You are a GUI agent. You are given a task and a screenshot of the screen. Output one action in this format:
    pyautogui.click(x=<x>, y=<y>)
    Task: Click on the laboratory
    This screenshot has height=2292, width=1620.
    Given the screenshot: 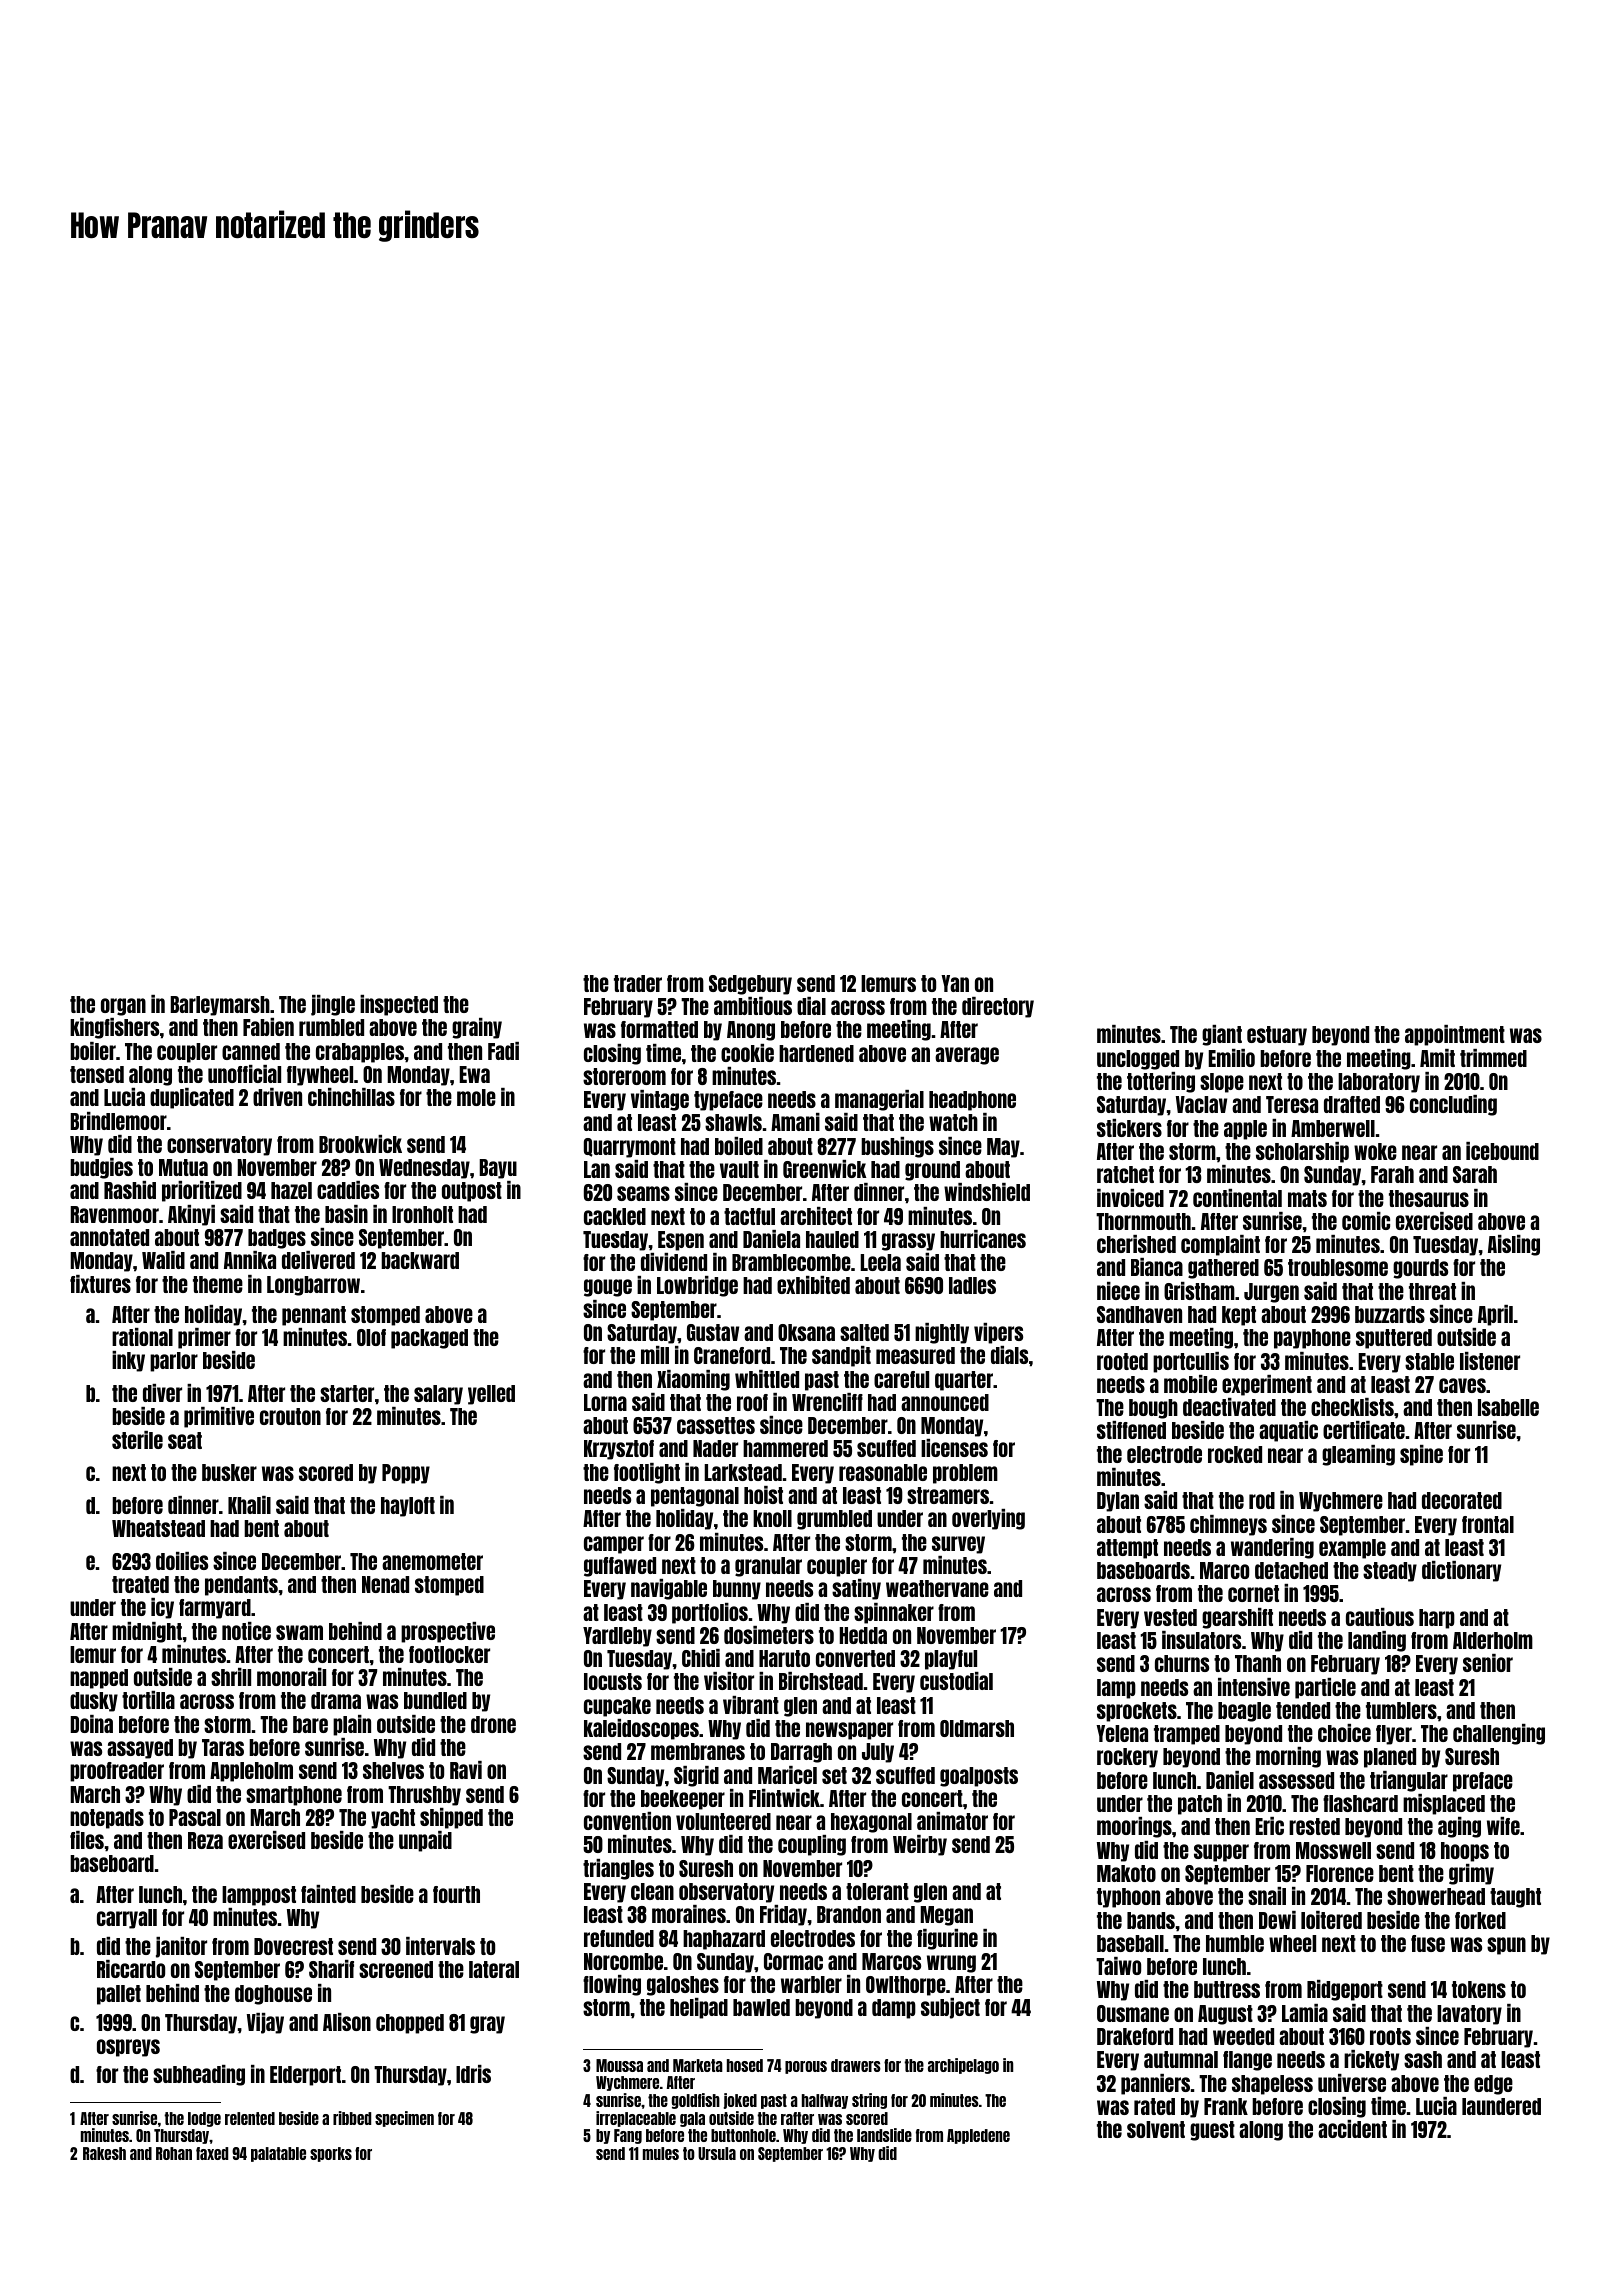 What is the action you would take?
    pyautogui.click(x=1379, y=1083)
